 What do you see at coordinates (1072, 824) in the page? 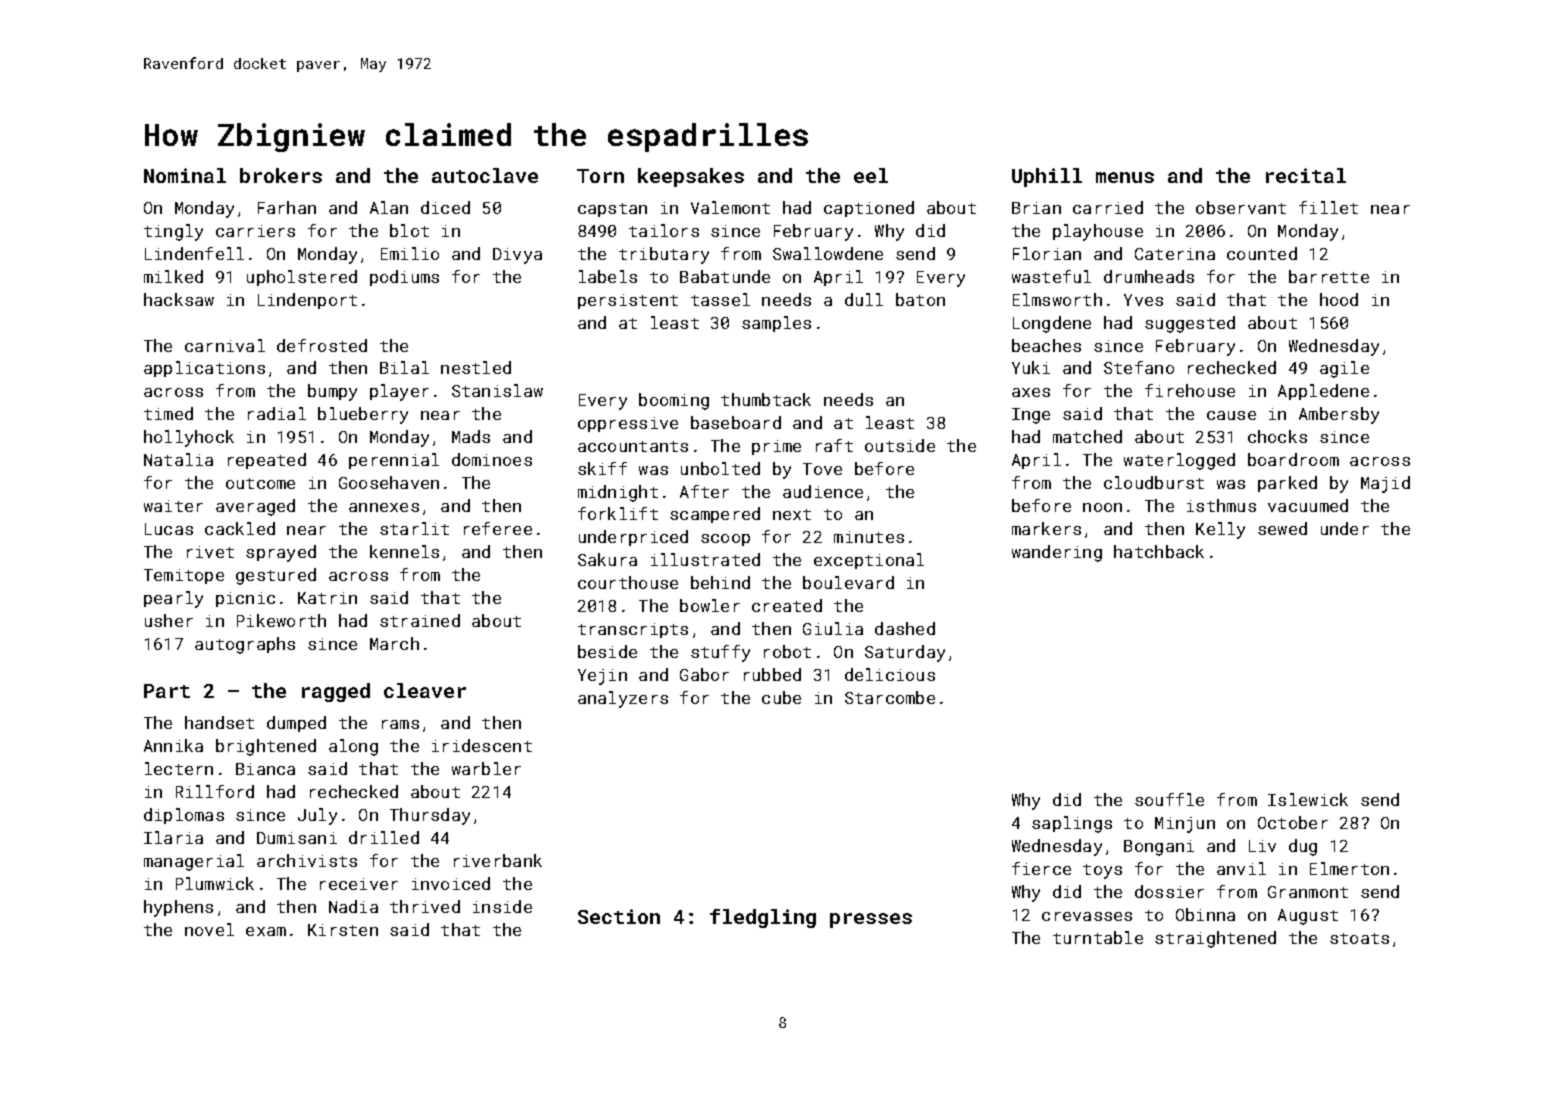
I see `saplings` at bounding box center [1072, 824].
